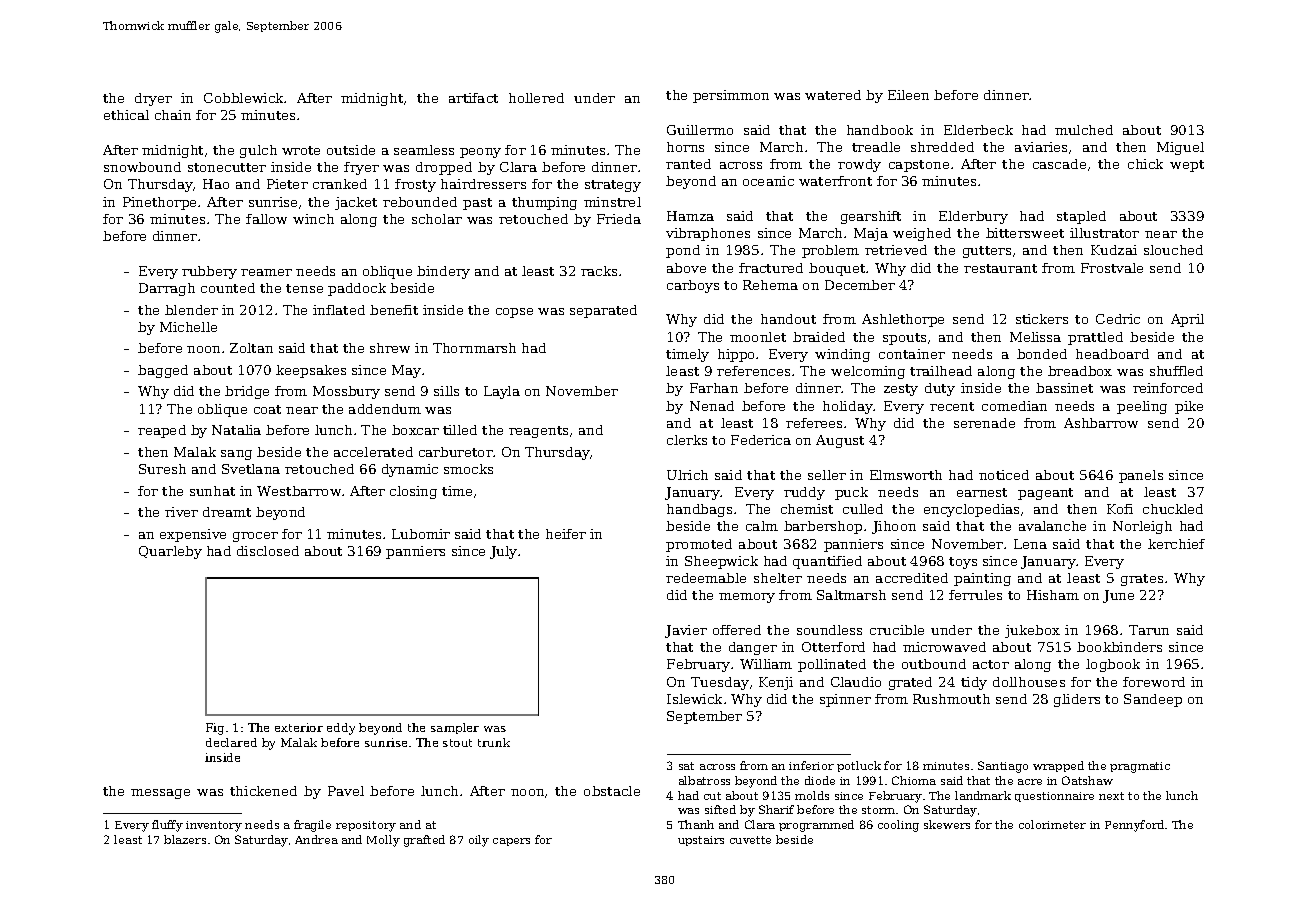  What do you see at coordinates (731, 96) in the page?
I see `persimmon` at bounding box center [731, 96].
